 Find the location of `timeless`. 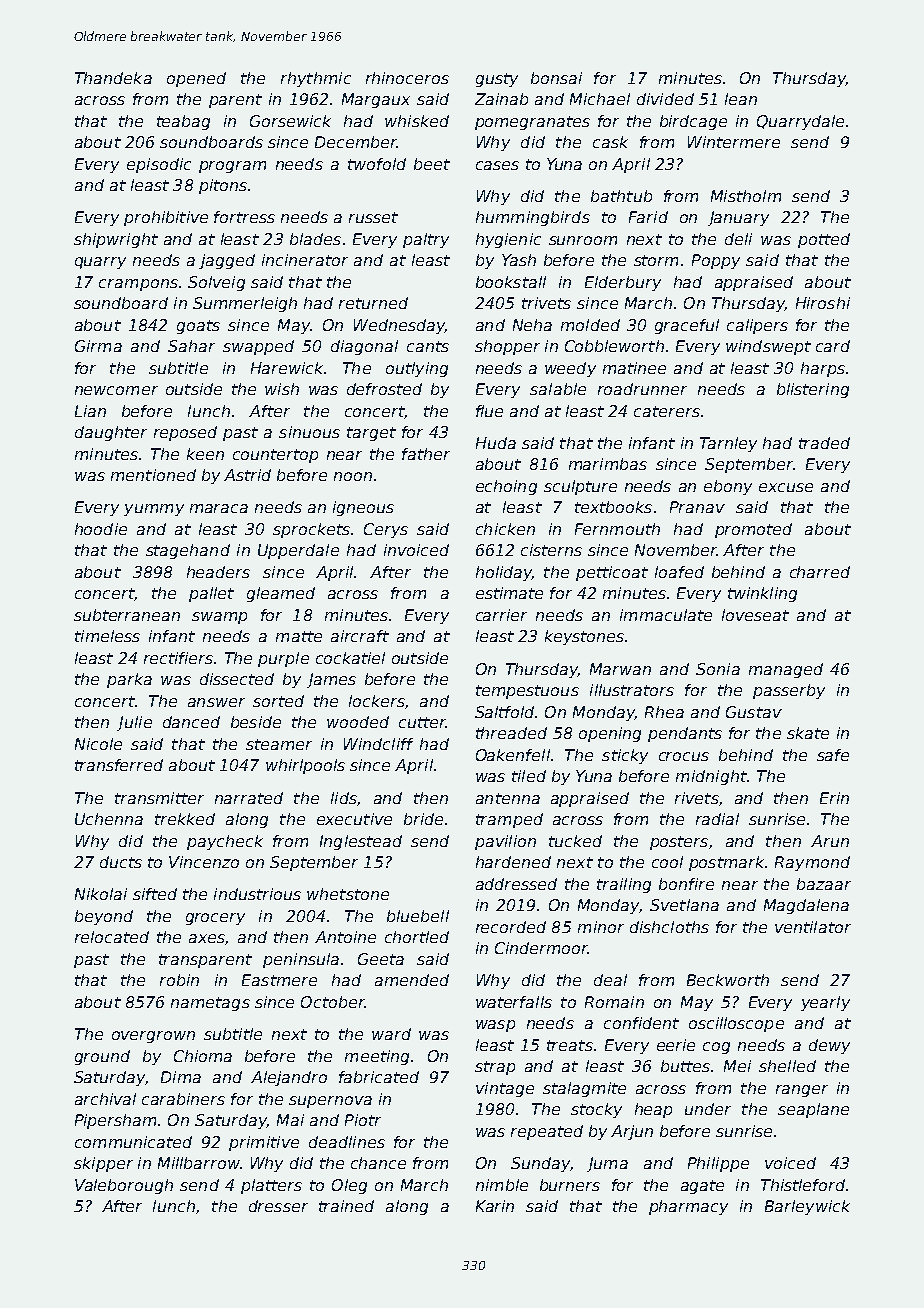

timeless is located at coordinates (107, 636).
